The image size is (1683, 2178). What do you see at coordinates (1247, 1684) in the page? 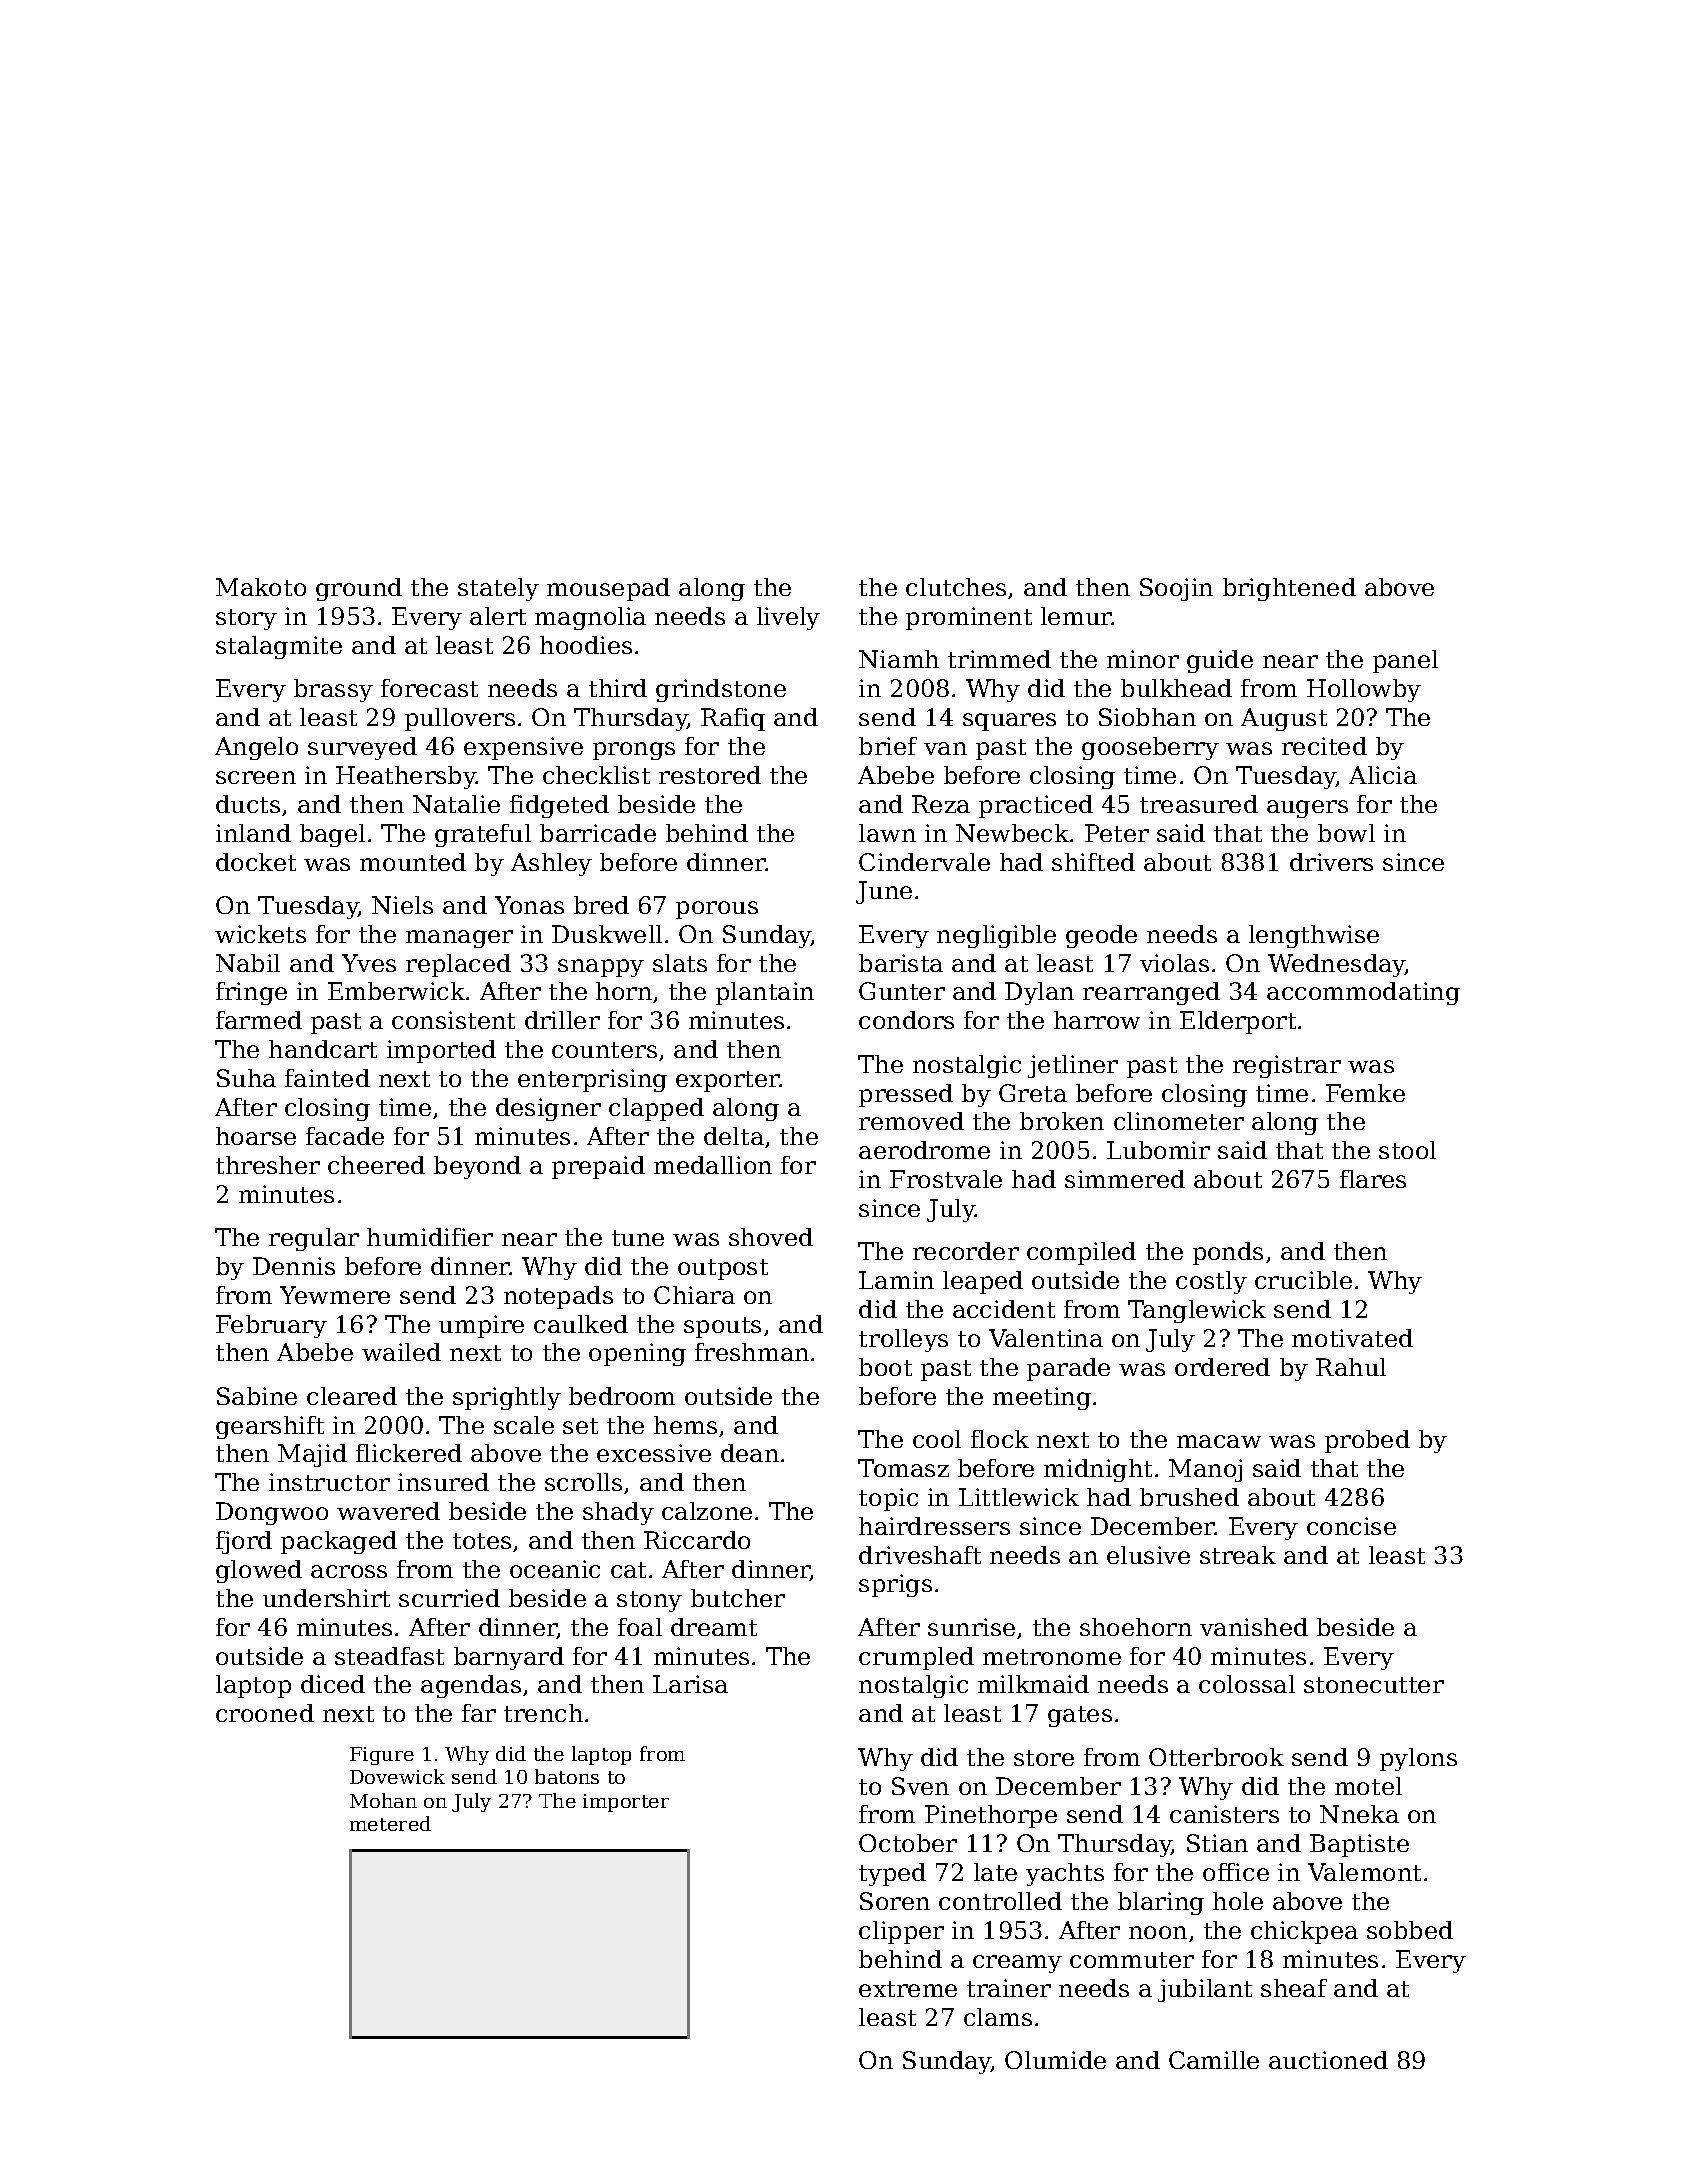
I see `colossal` at bounding box center [1247, 1684].
